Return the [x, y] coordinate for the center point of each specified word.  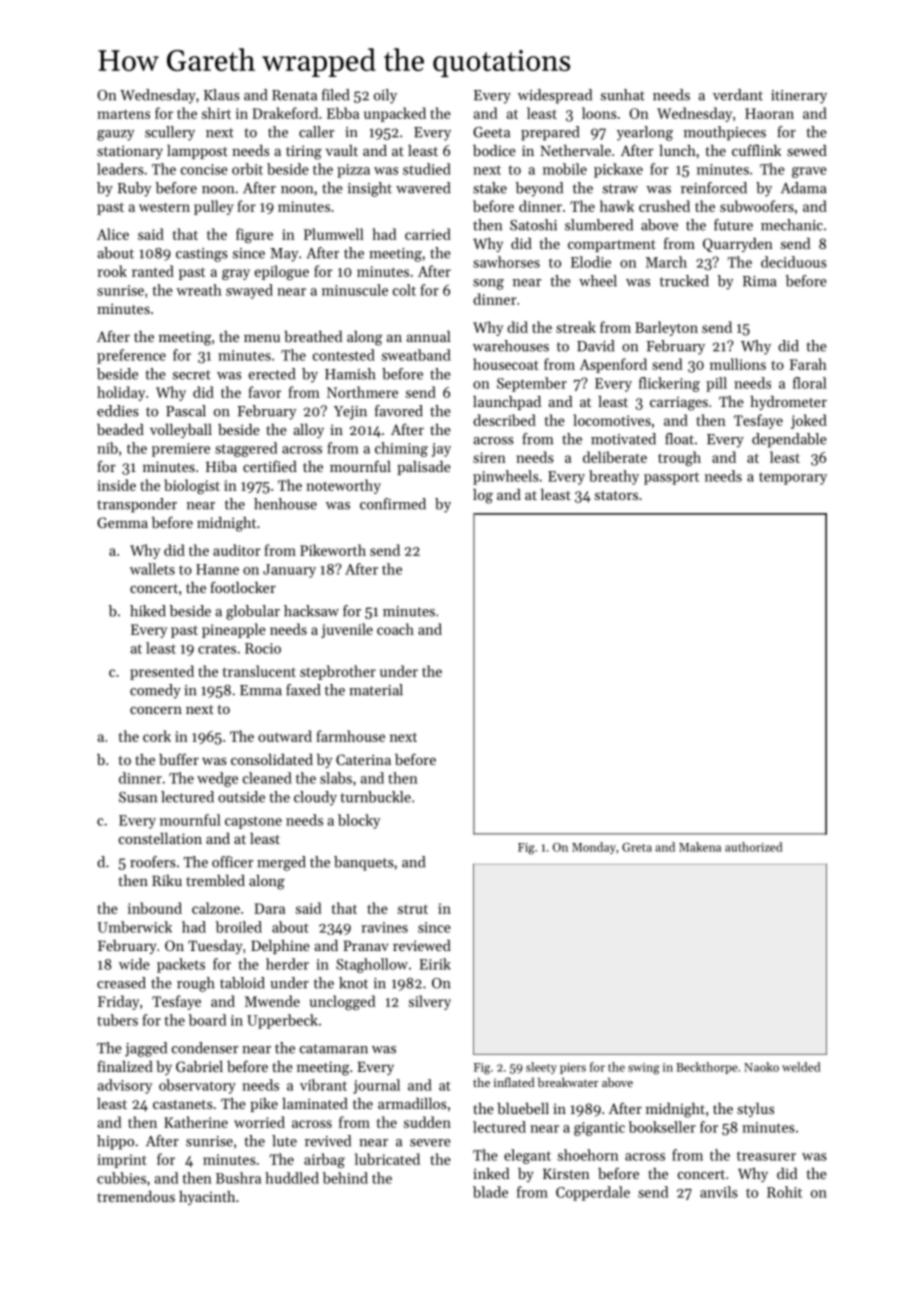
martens [124, 114]
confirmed [393, 504]
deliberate [615, 457]
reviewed [422, 945]
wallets [152, 569]
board [207, 1020]
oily [385, 96]
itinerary [799, 97]
